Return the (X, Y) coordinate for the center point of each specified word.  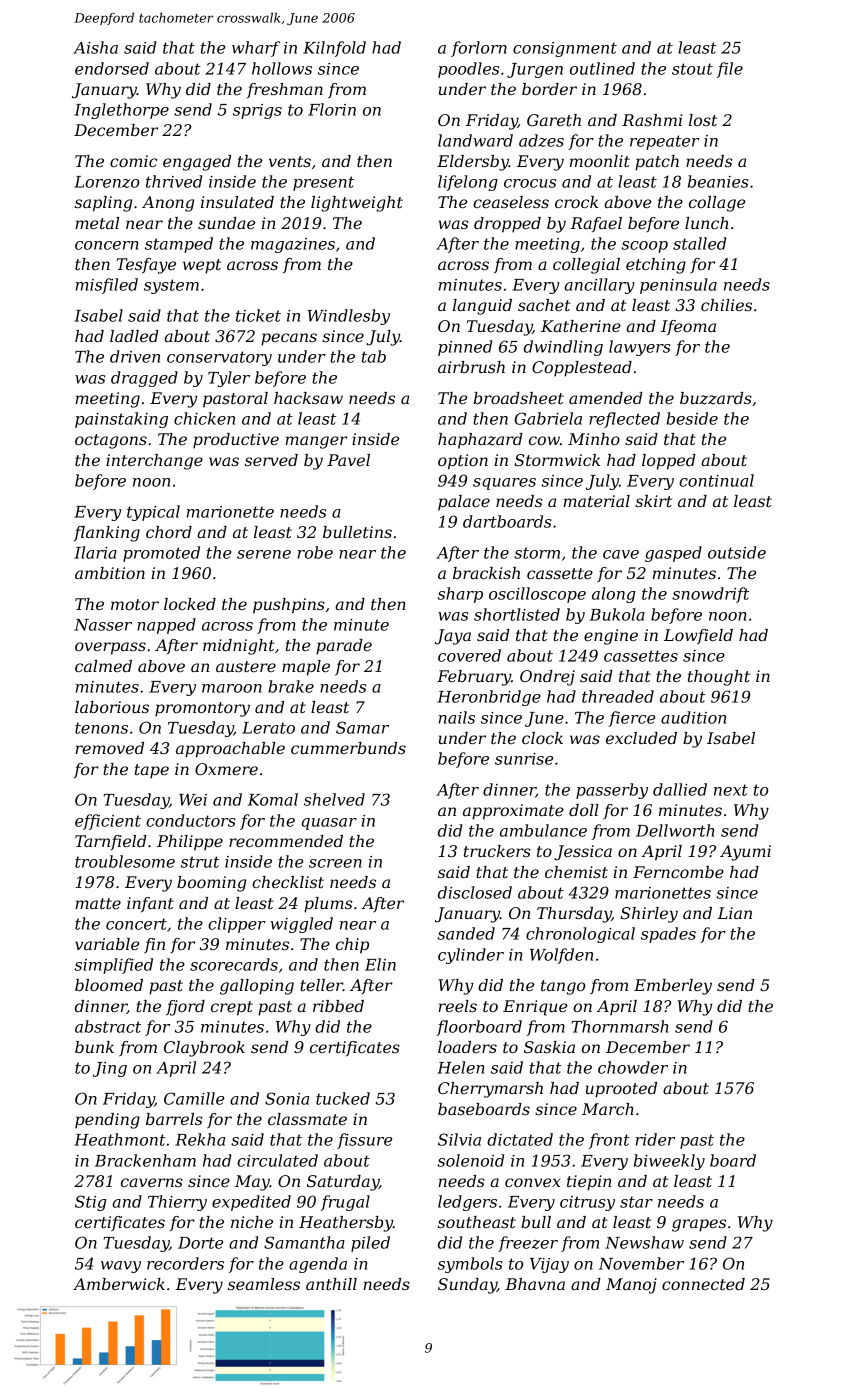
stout (692, 69)
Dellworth (675, 830)
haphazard (480, 441)
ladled (134, 336)
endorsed (112, 68)
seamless (264, 1284)
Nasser (103, 625)
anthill (331, 1284)
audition (693, 717)
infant (150, 904)
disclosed (475, 892)
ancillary (599, 286)
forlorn (479, 49)
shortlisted (517, 614)
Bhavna (535, 1284)
